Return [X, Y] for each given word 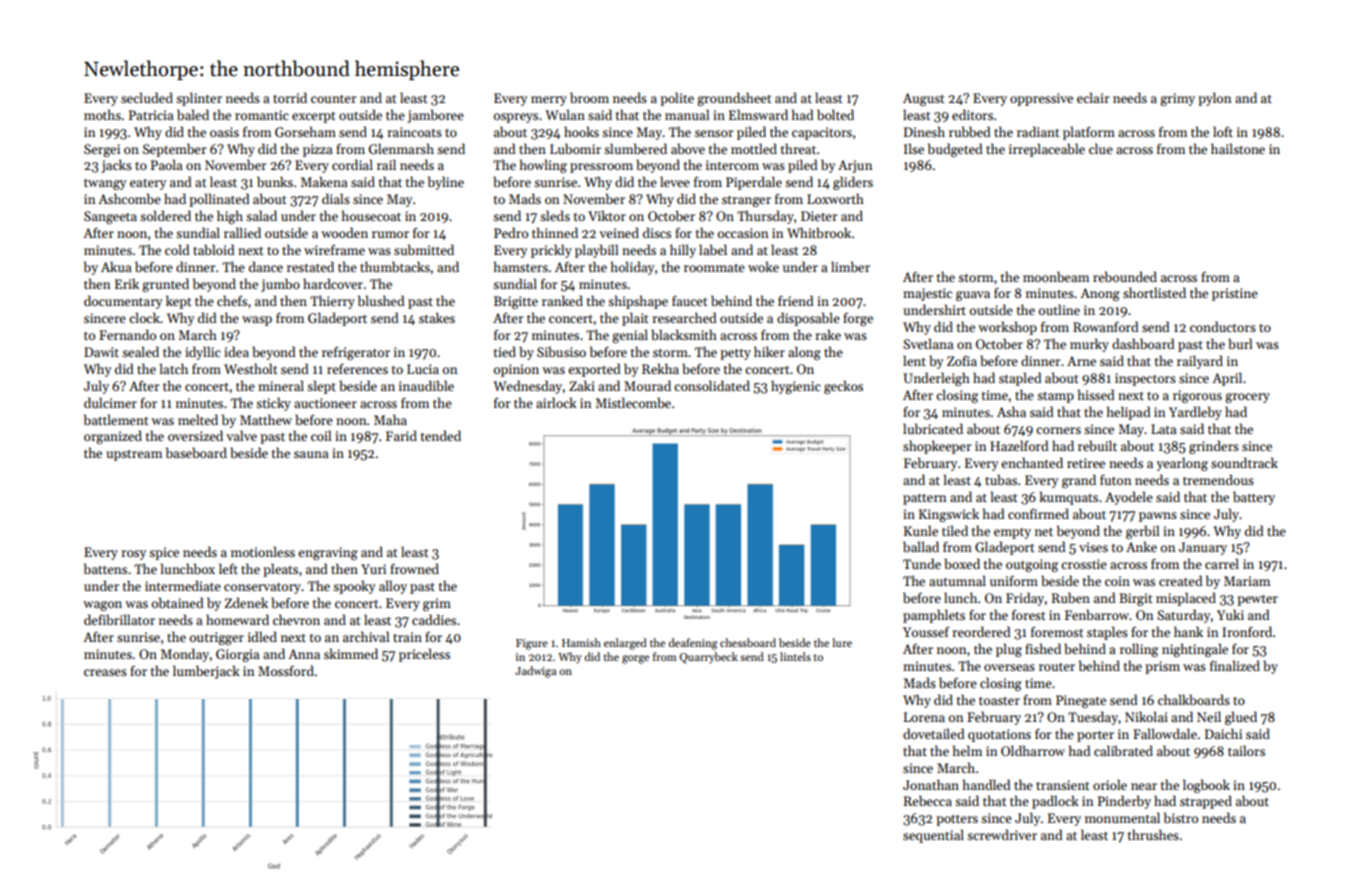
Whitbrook [819, 232]
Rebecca [928, 800]
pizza [318, 150]
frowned [414, 568]
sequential [933, 836]
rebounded [1125, 276]
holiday [633, 268]
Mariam [1247, 581]
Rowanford [1106, 326]
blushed [381, 300]
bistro [1181, 817]
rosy [134, 555]
